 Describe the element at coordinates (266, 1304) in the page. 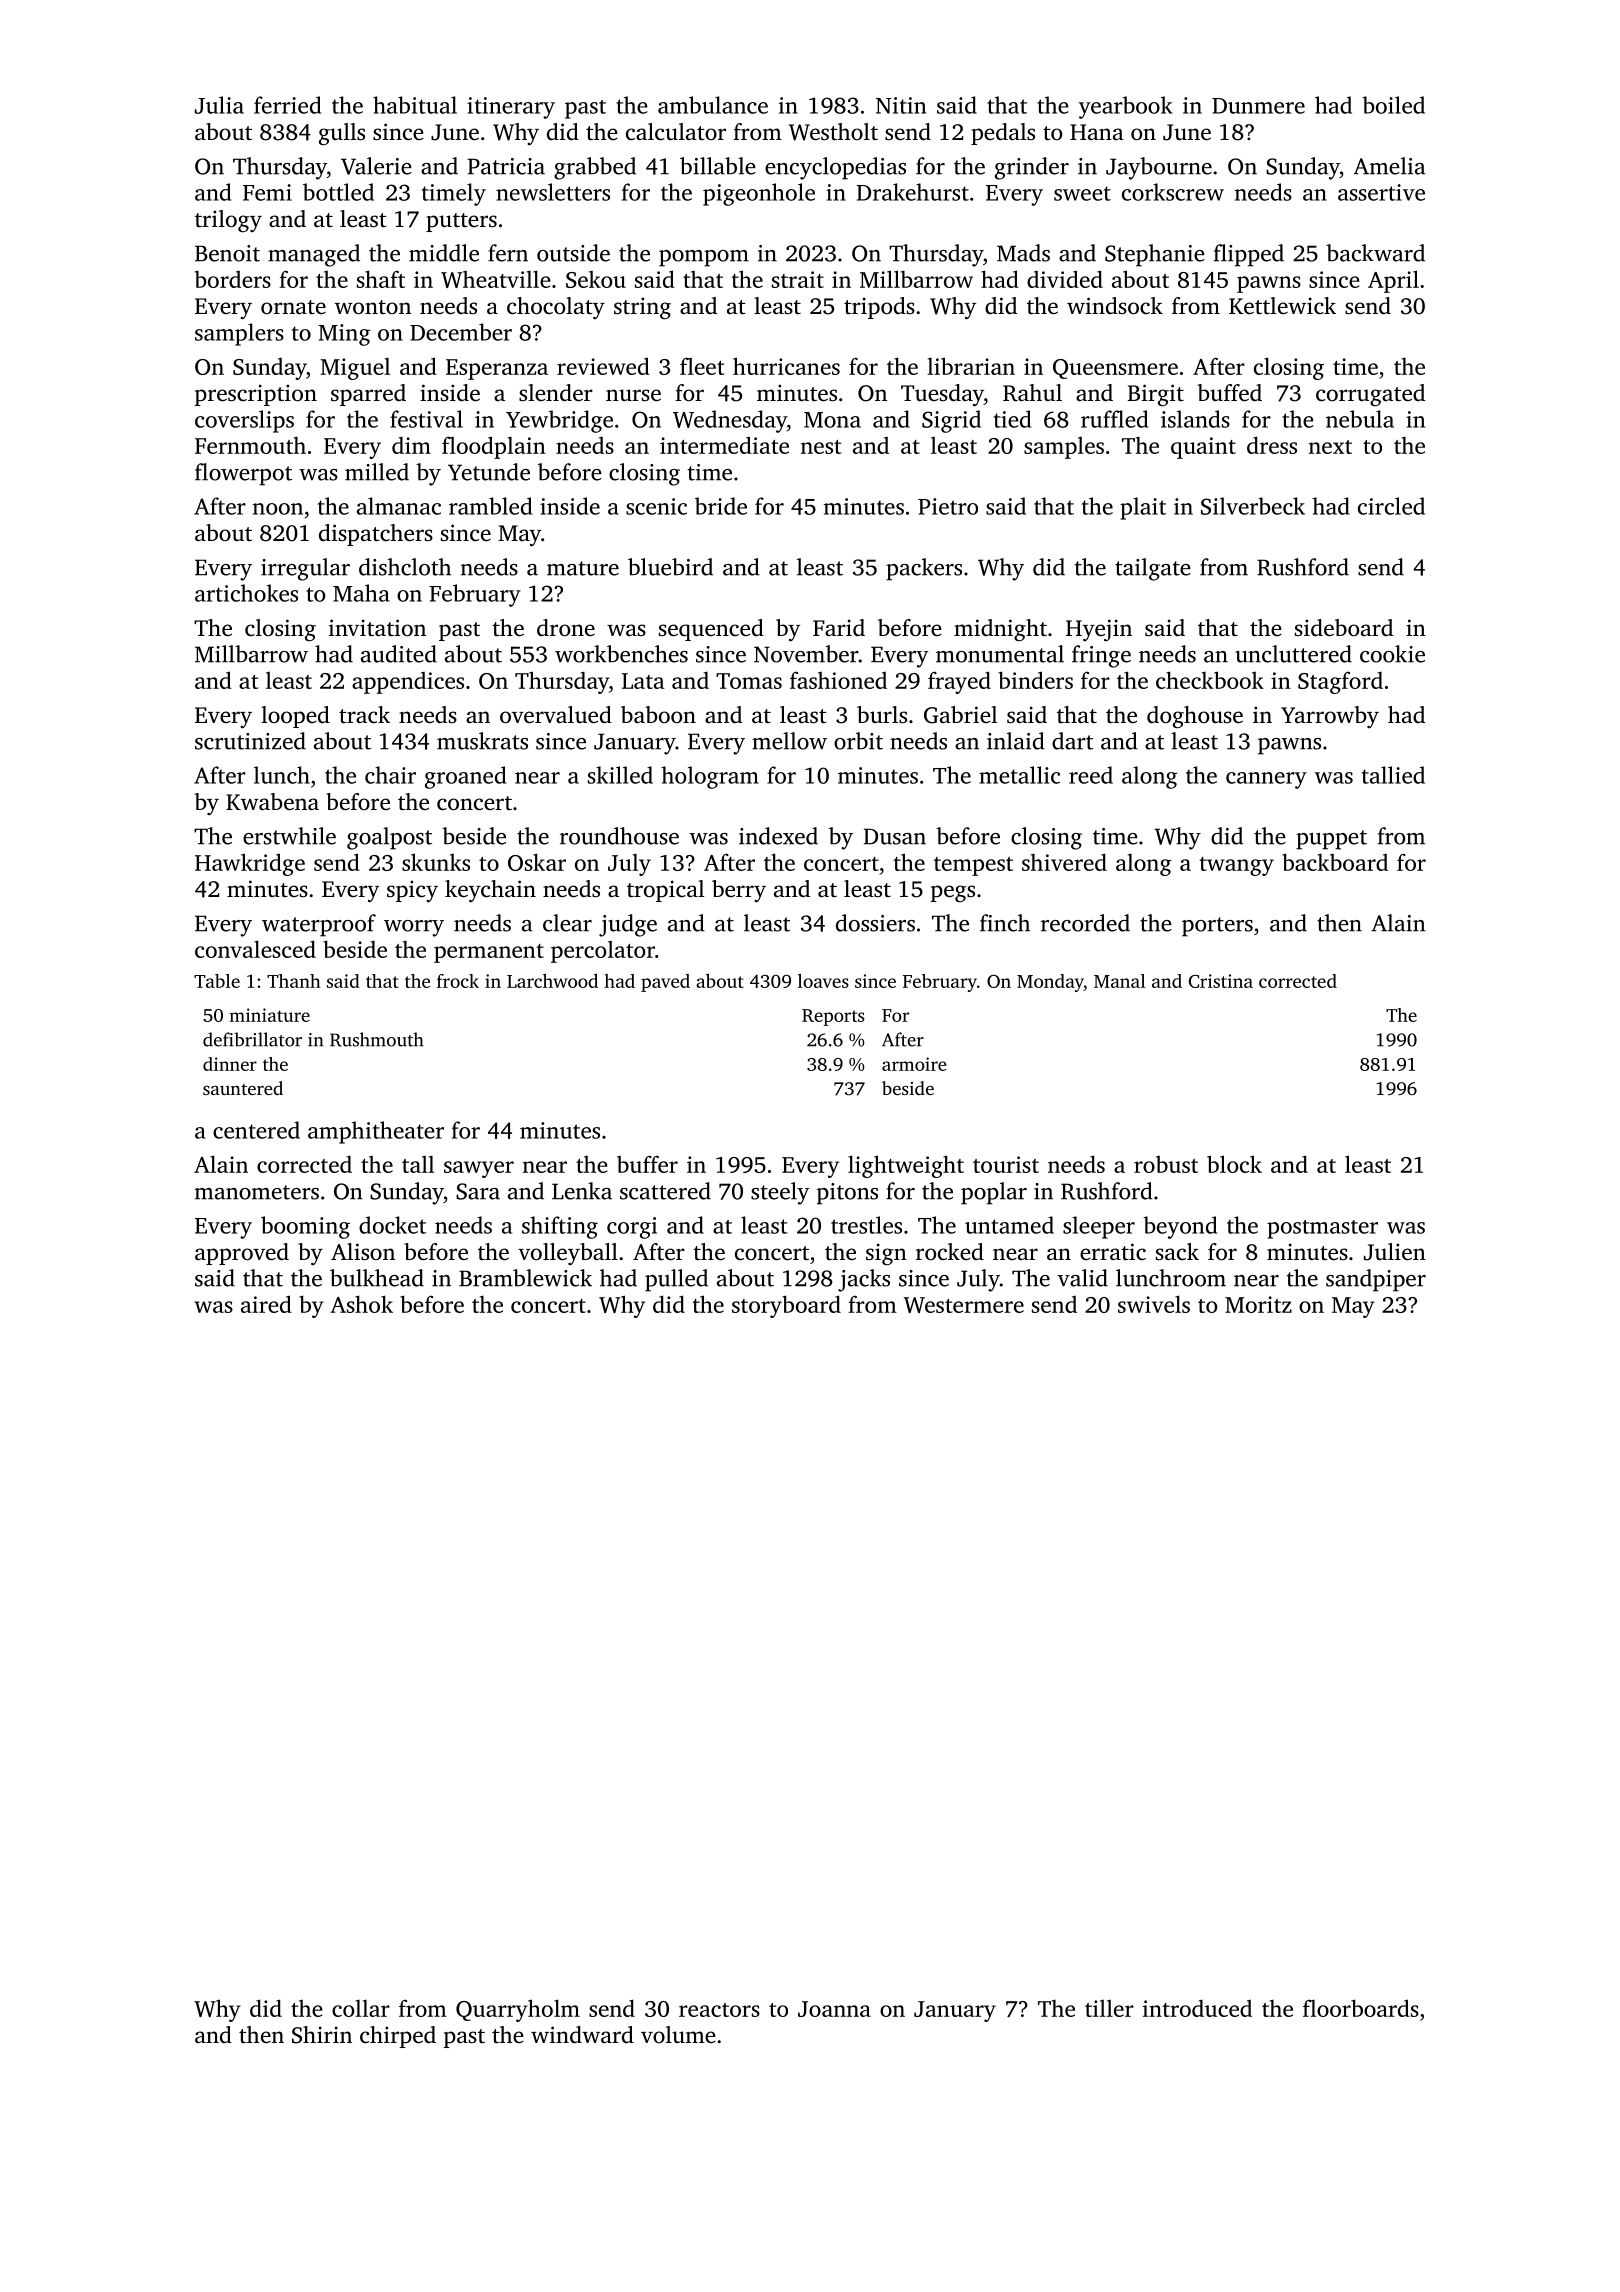

I see `aired` at that location.
